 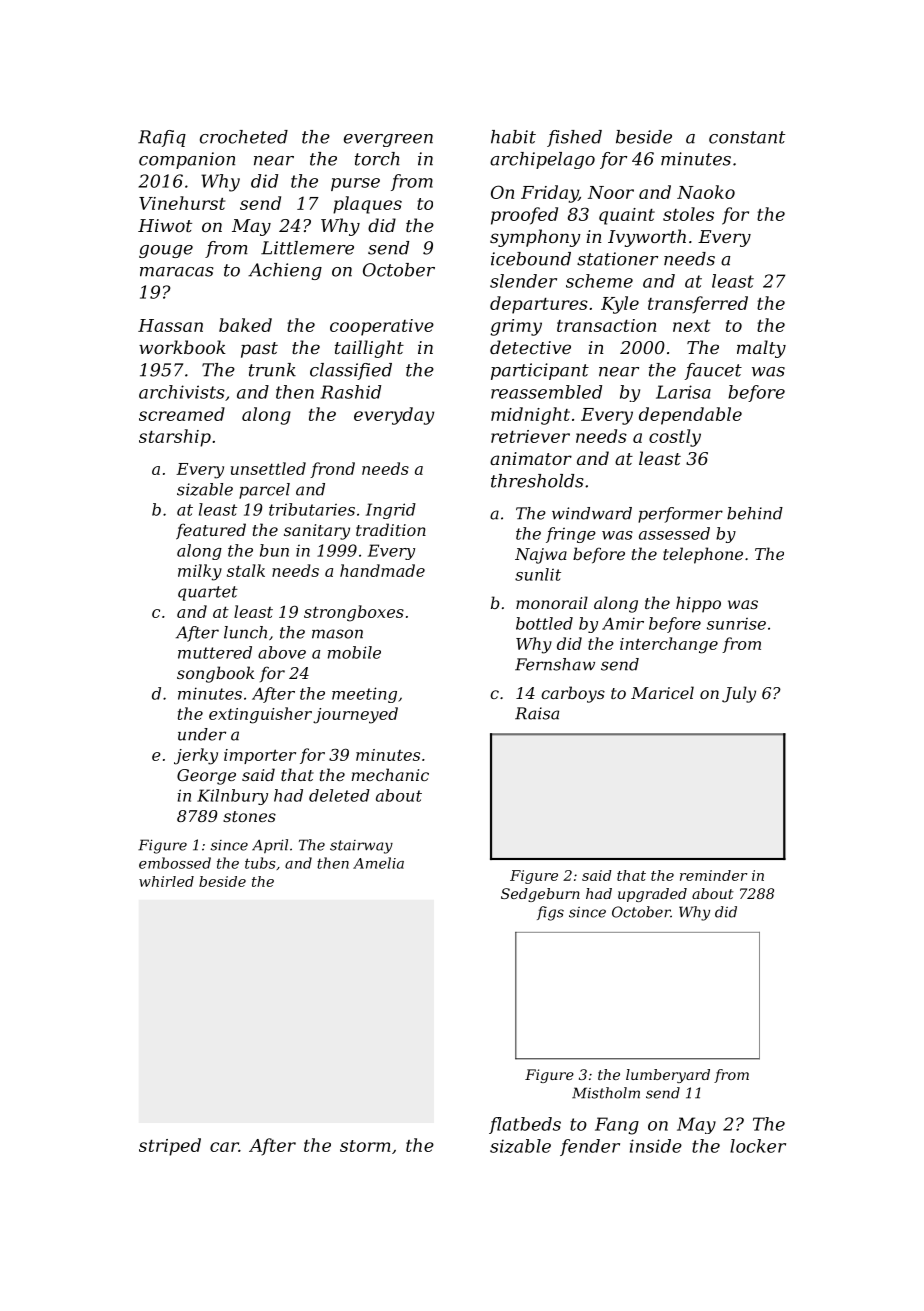 I want to click on Amelia, so click(x=378, y=863).
